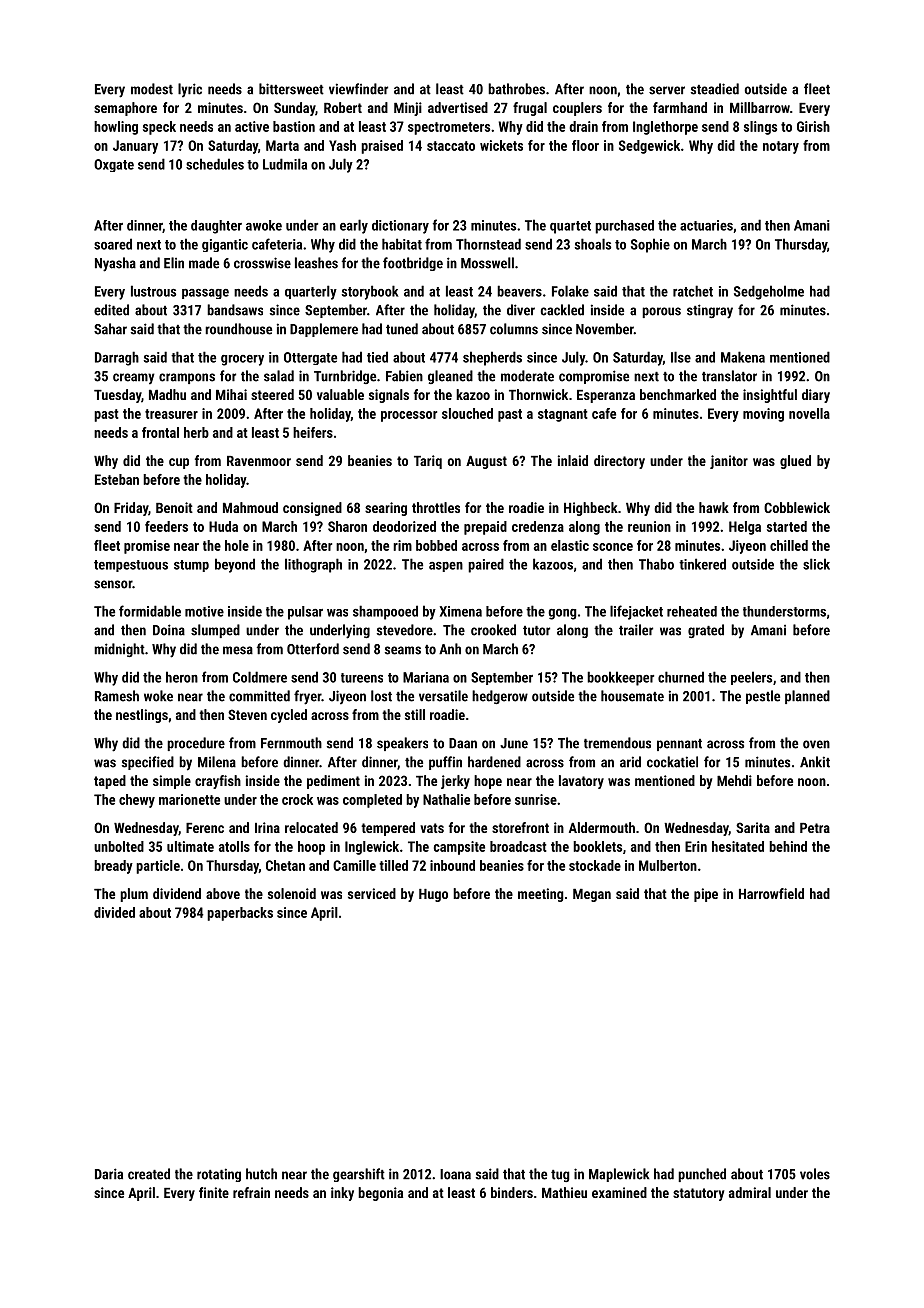  Describe the element at coordinates (516, 89) in the image. I see `bathrobes` at that location.
